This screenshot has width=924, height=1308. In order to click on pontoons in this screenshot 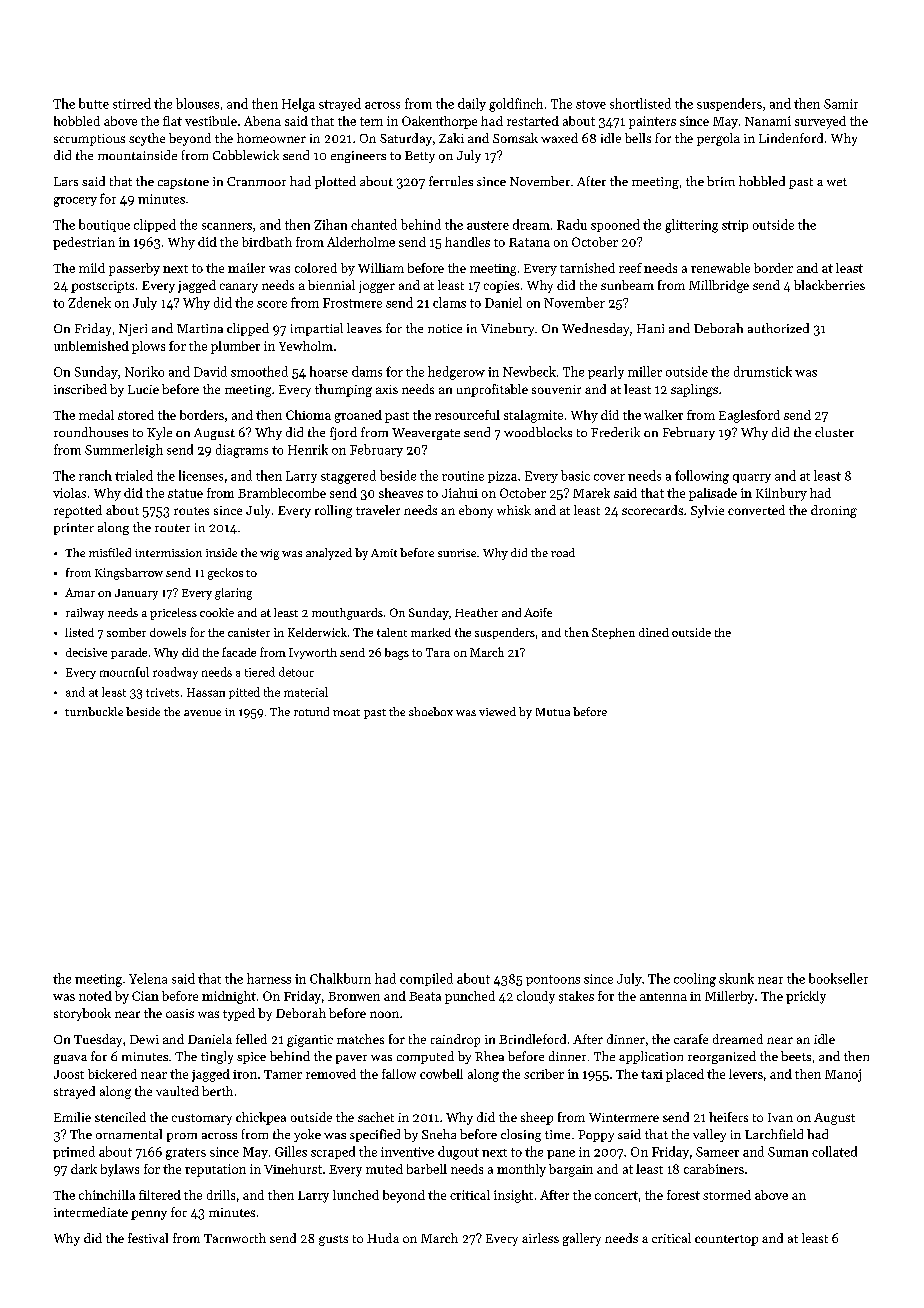, I will do `click(553, 980)`.
